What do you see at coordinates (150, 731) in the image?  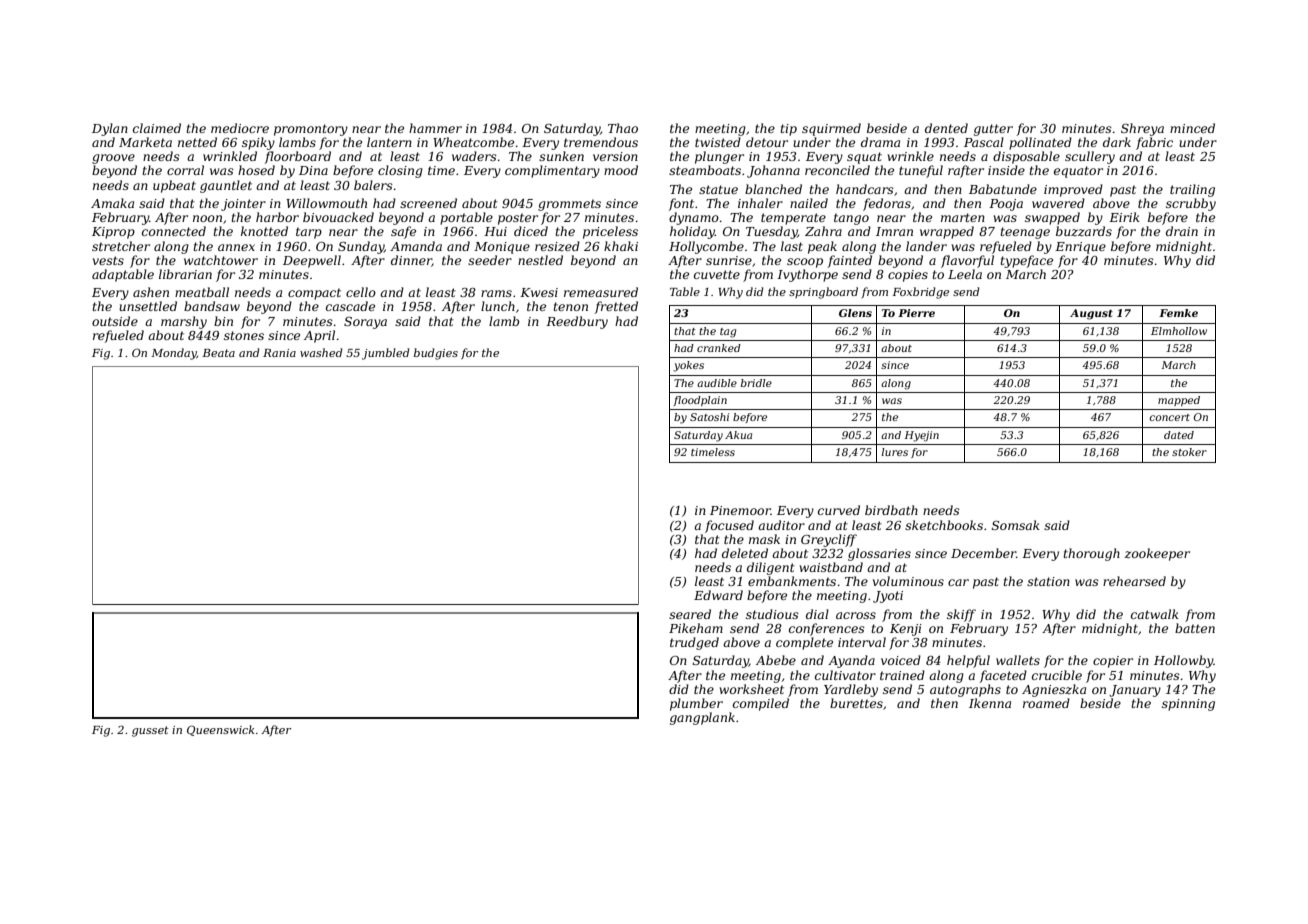 I see `gusset` at bounding box center [150, 731].
